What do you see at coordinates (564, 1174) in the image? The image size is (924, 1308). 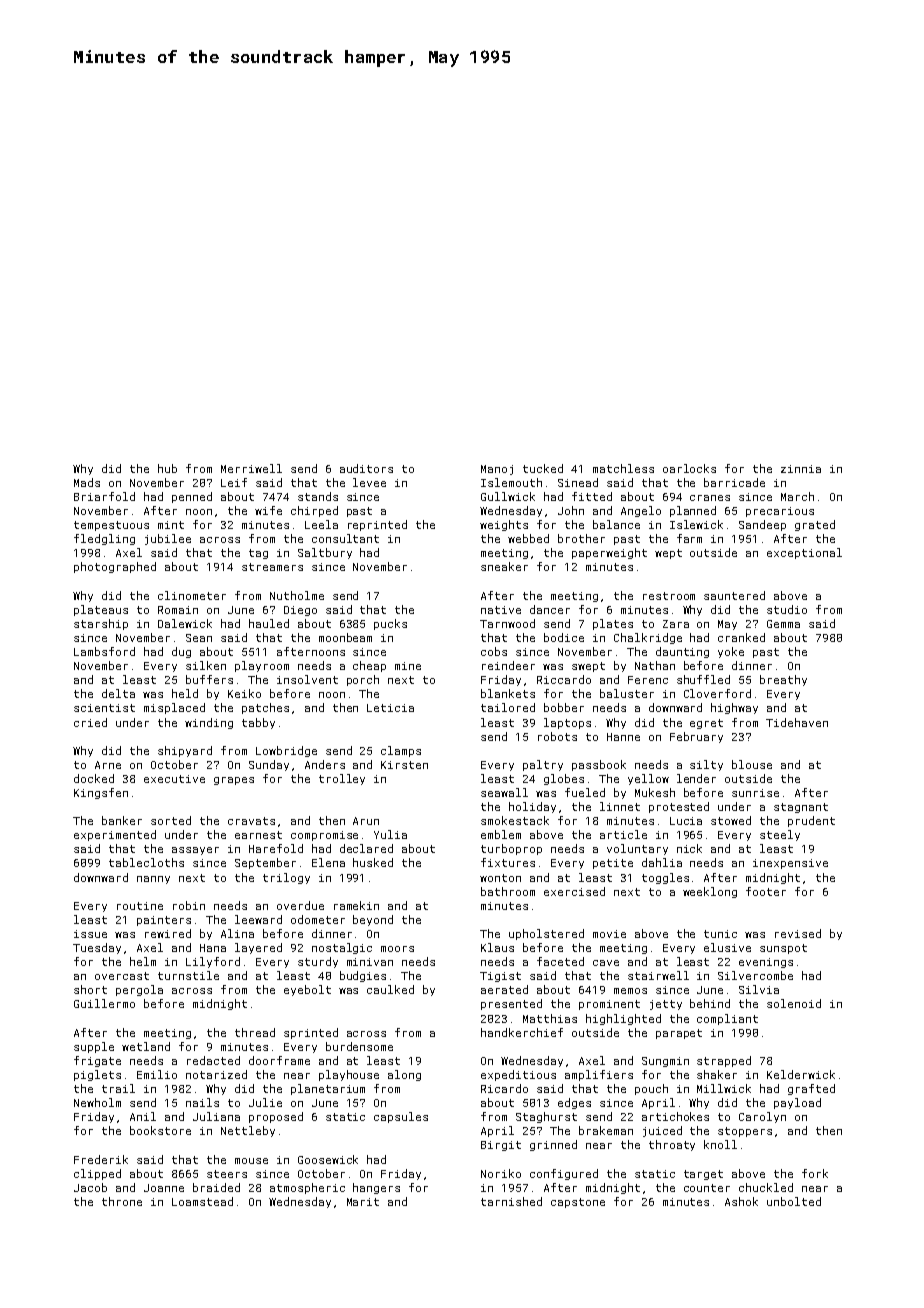 I see `configured` at bounding box center [564, 1174].
